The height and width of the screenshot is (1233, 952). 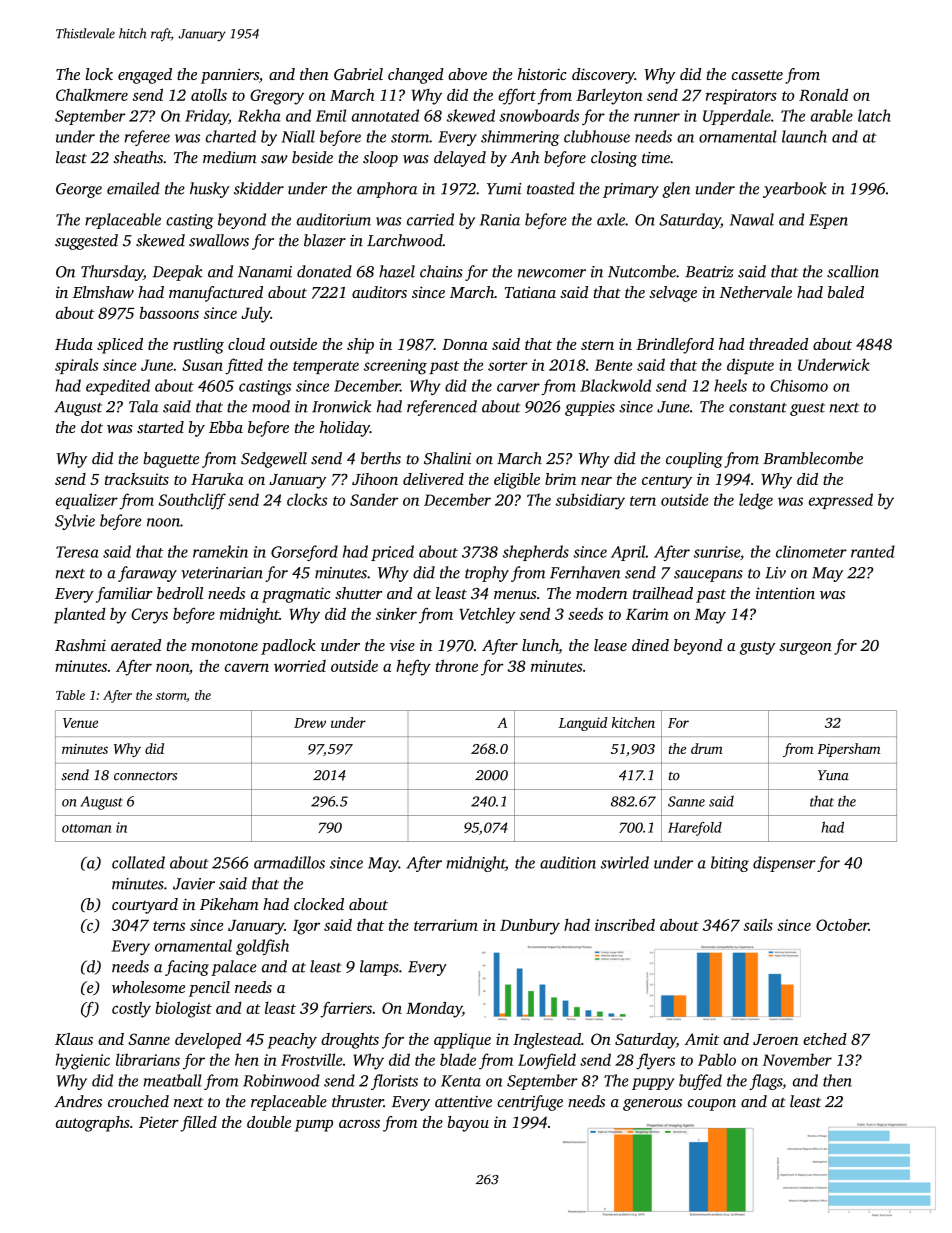 What do you see at coordinates (694, 460) in the screenshot?
I see `coupling` at bounding box center [694, 460].
